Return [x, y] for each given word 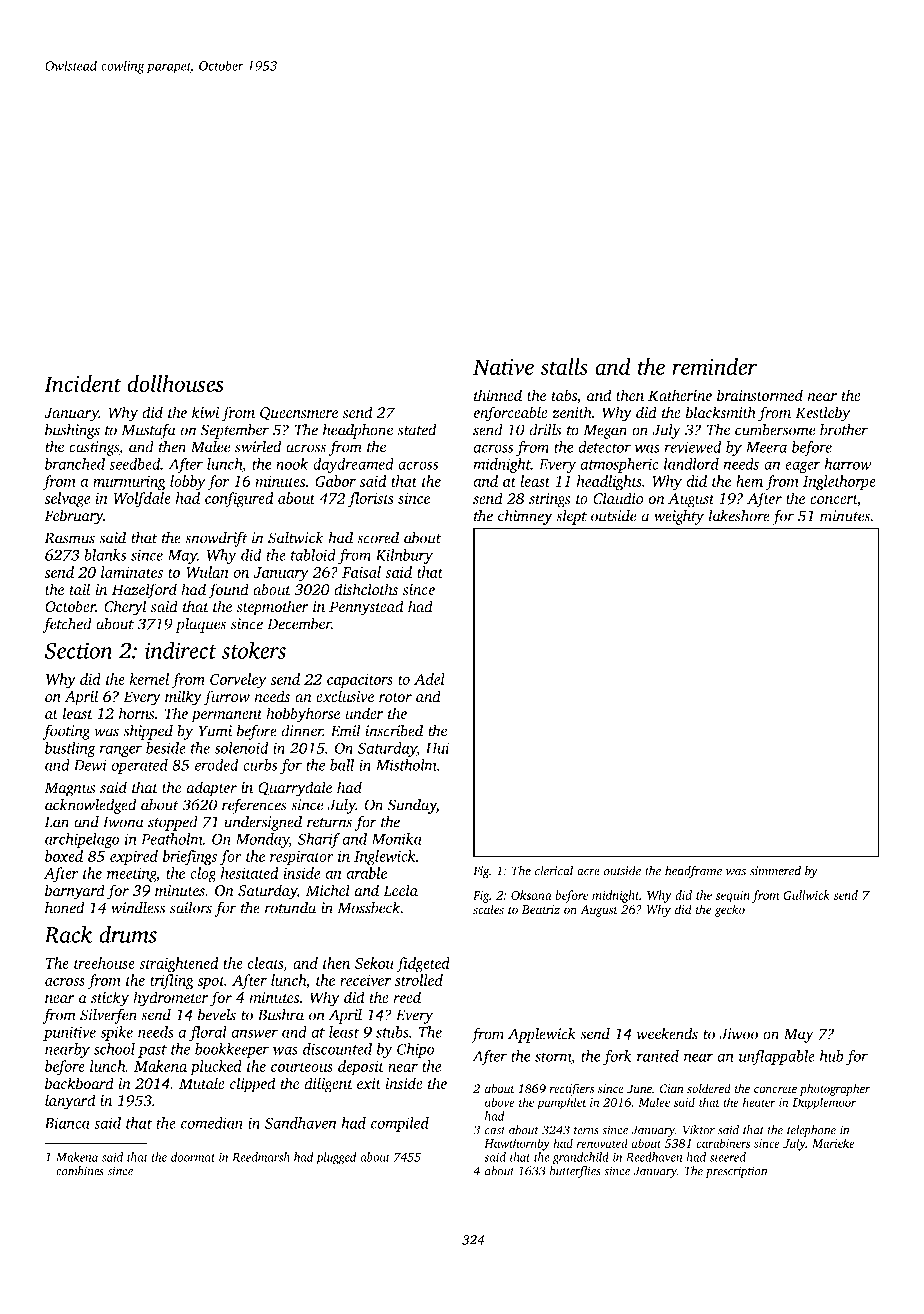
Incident [83, 383]
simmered [775, 870]
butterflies [575, 1172]
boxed [64, 856]
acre [588, 872]
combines [80, 1171]
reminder [714, 366]
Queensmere [299, 414]
